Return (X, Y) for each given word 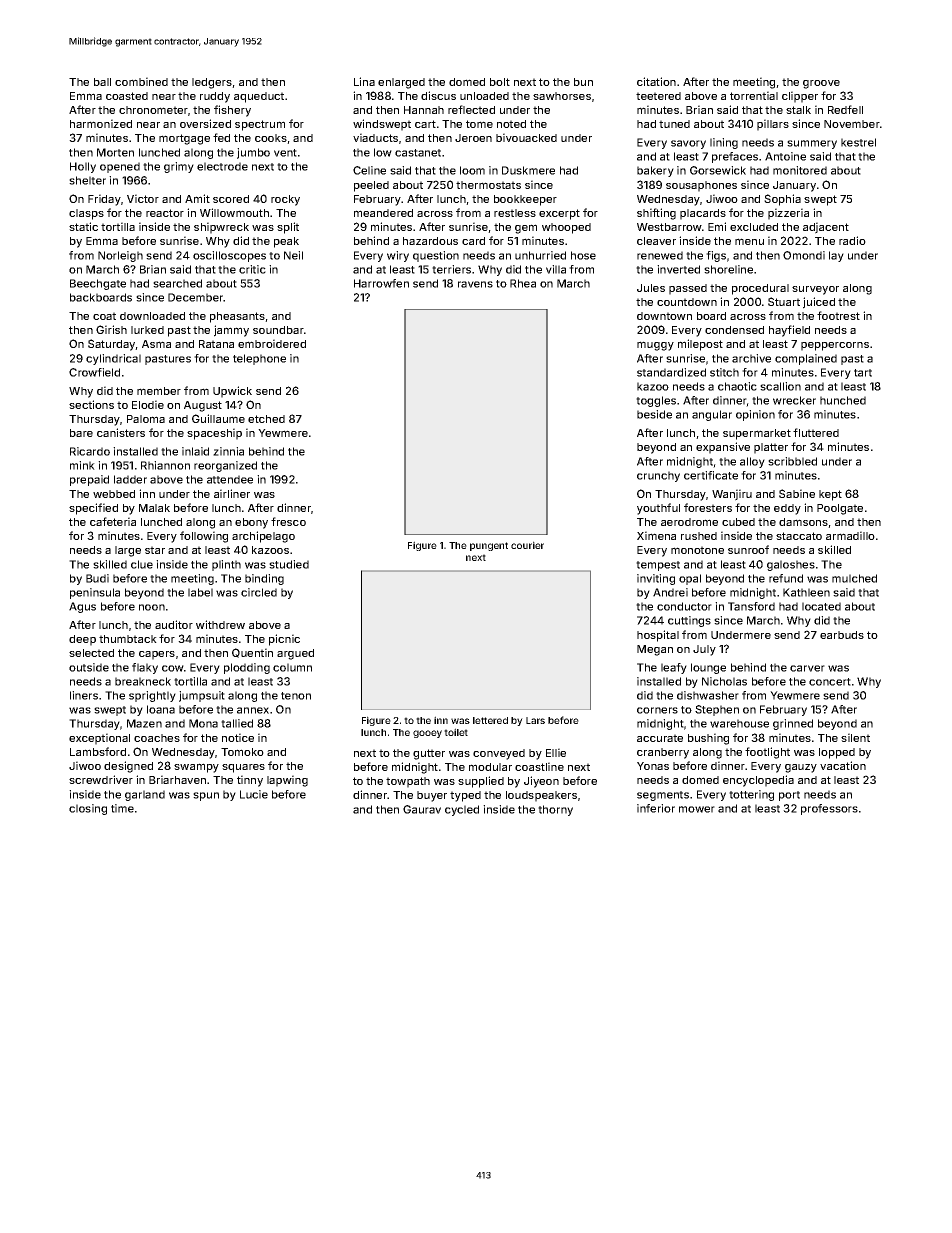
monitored (800, 170)
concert (830, 682)
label (200, 592)
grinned (793, 724)
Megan (655, 650)
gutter (429, 754)
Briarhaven (177, 779)
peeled (371, 186)
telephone (259, 359)
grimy (179, 167)
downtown (664, 316)
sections (91, 404)
